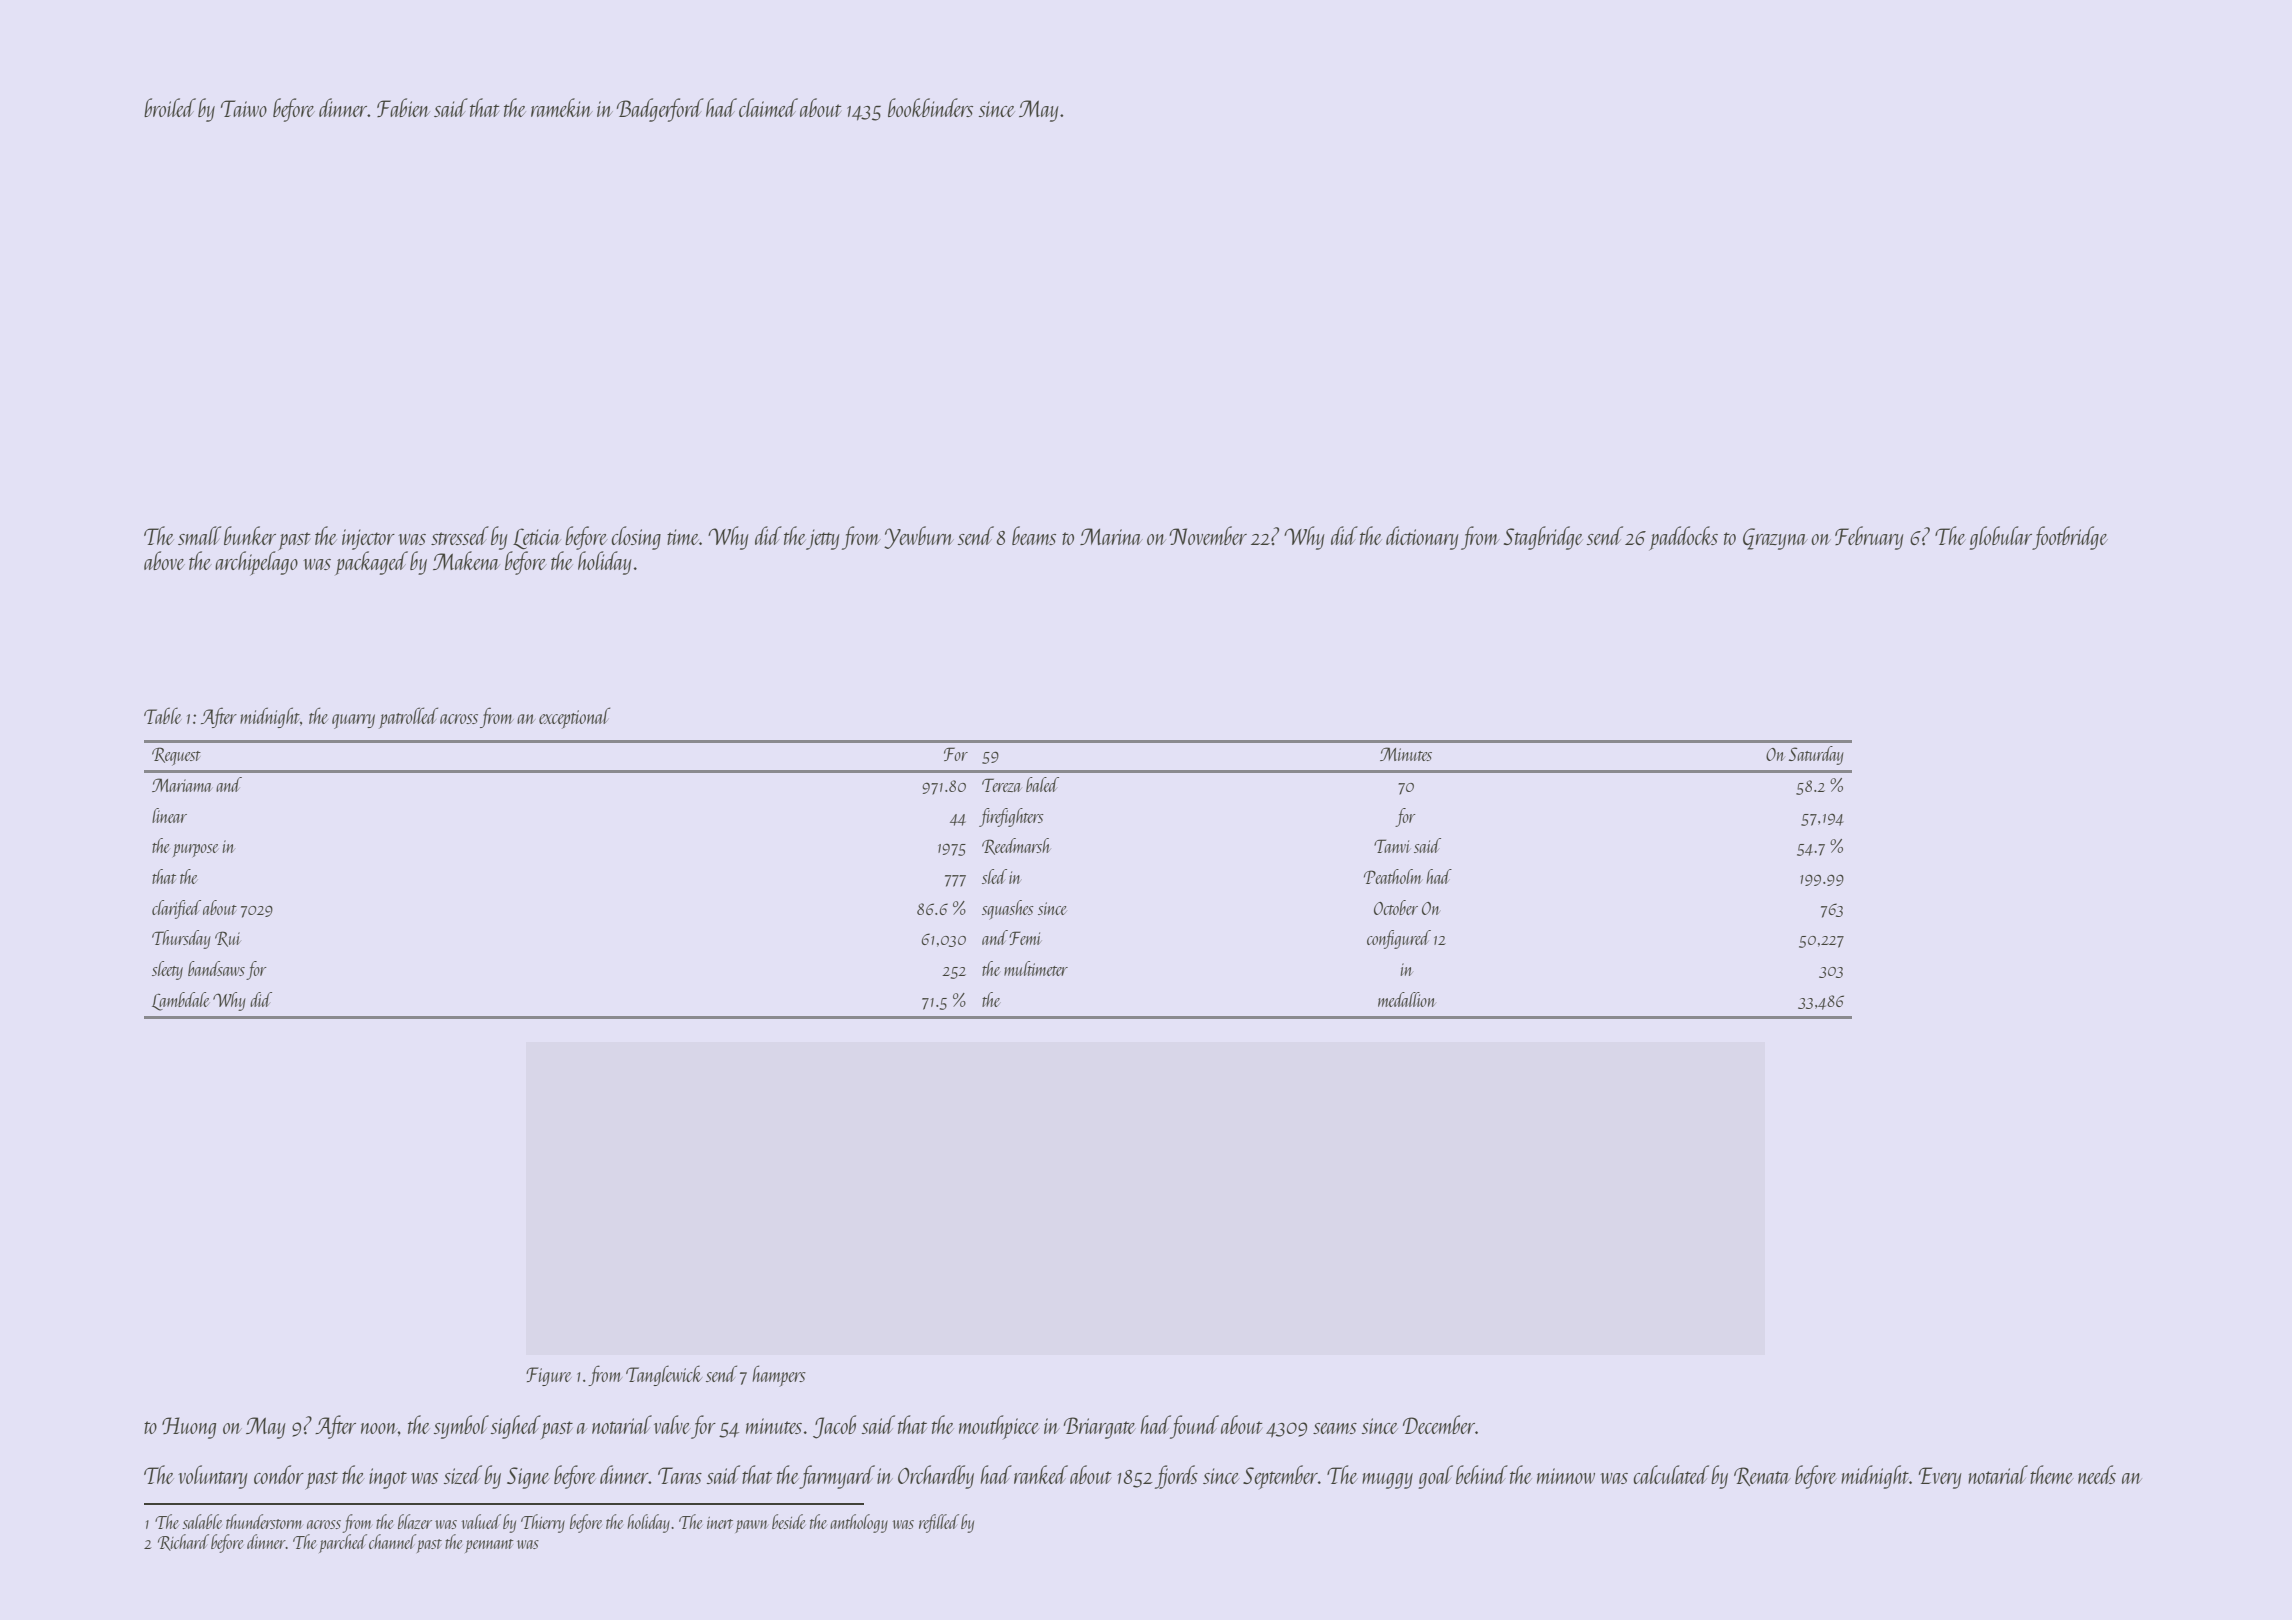  I want to click on medallion, so click(1407, 999).
